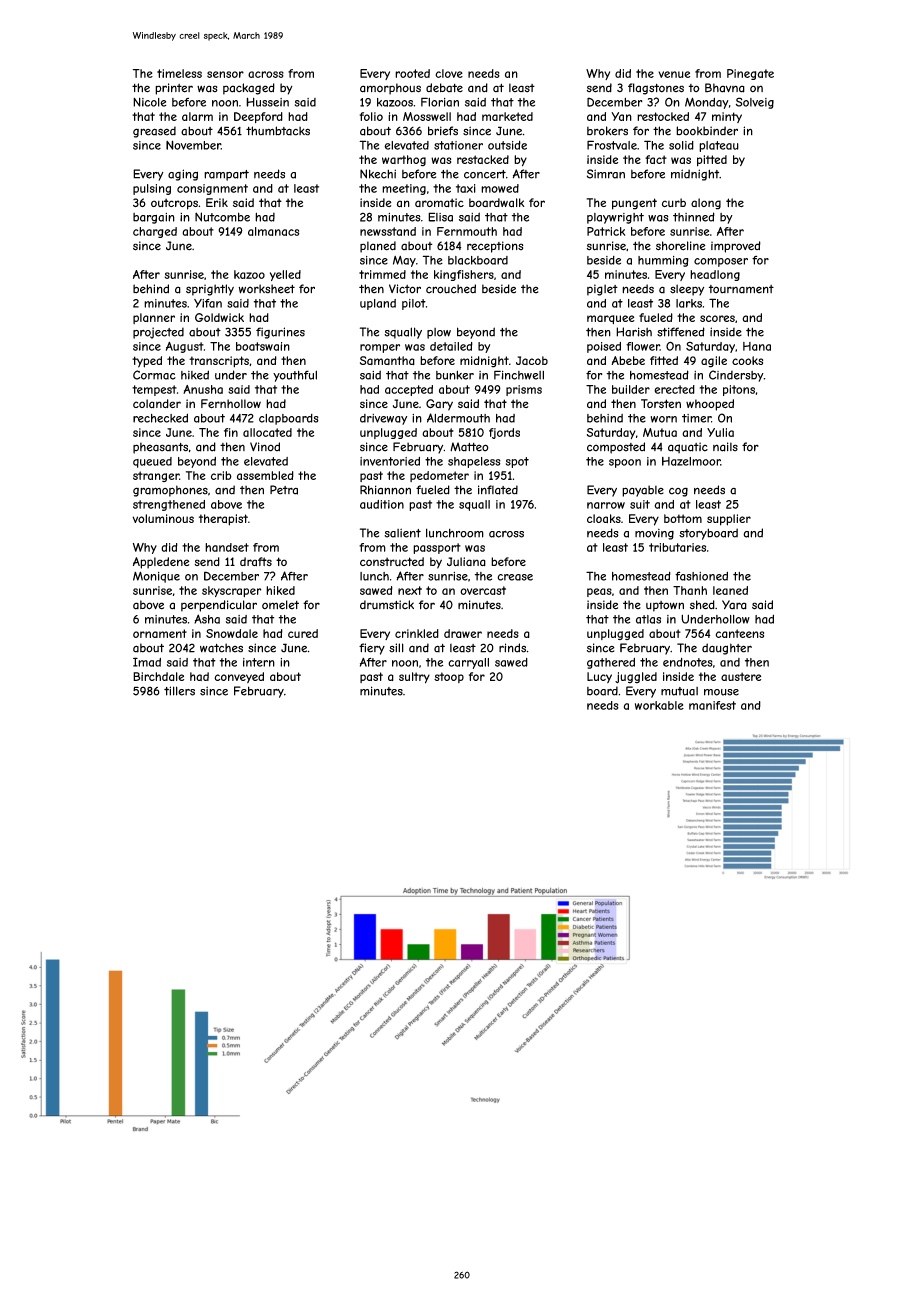  I want to click on overcast, so click(483, 590).
